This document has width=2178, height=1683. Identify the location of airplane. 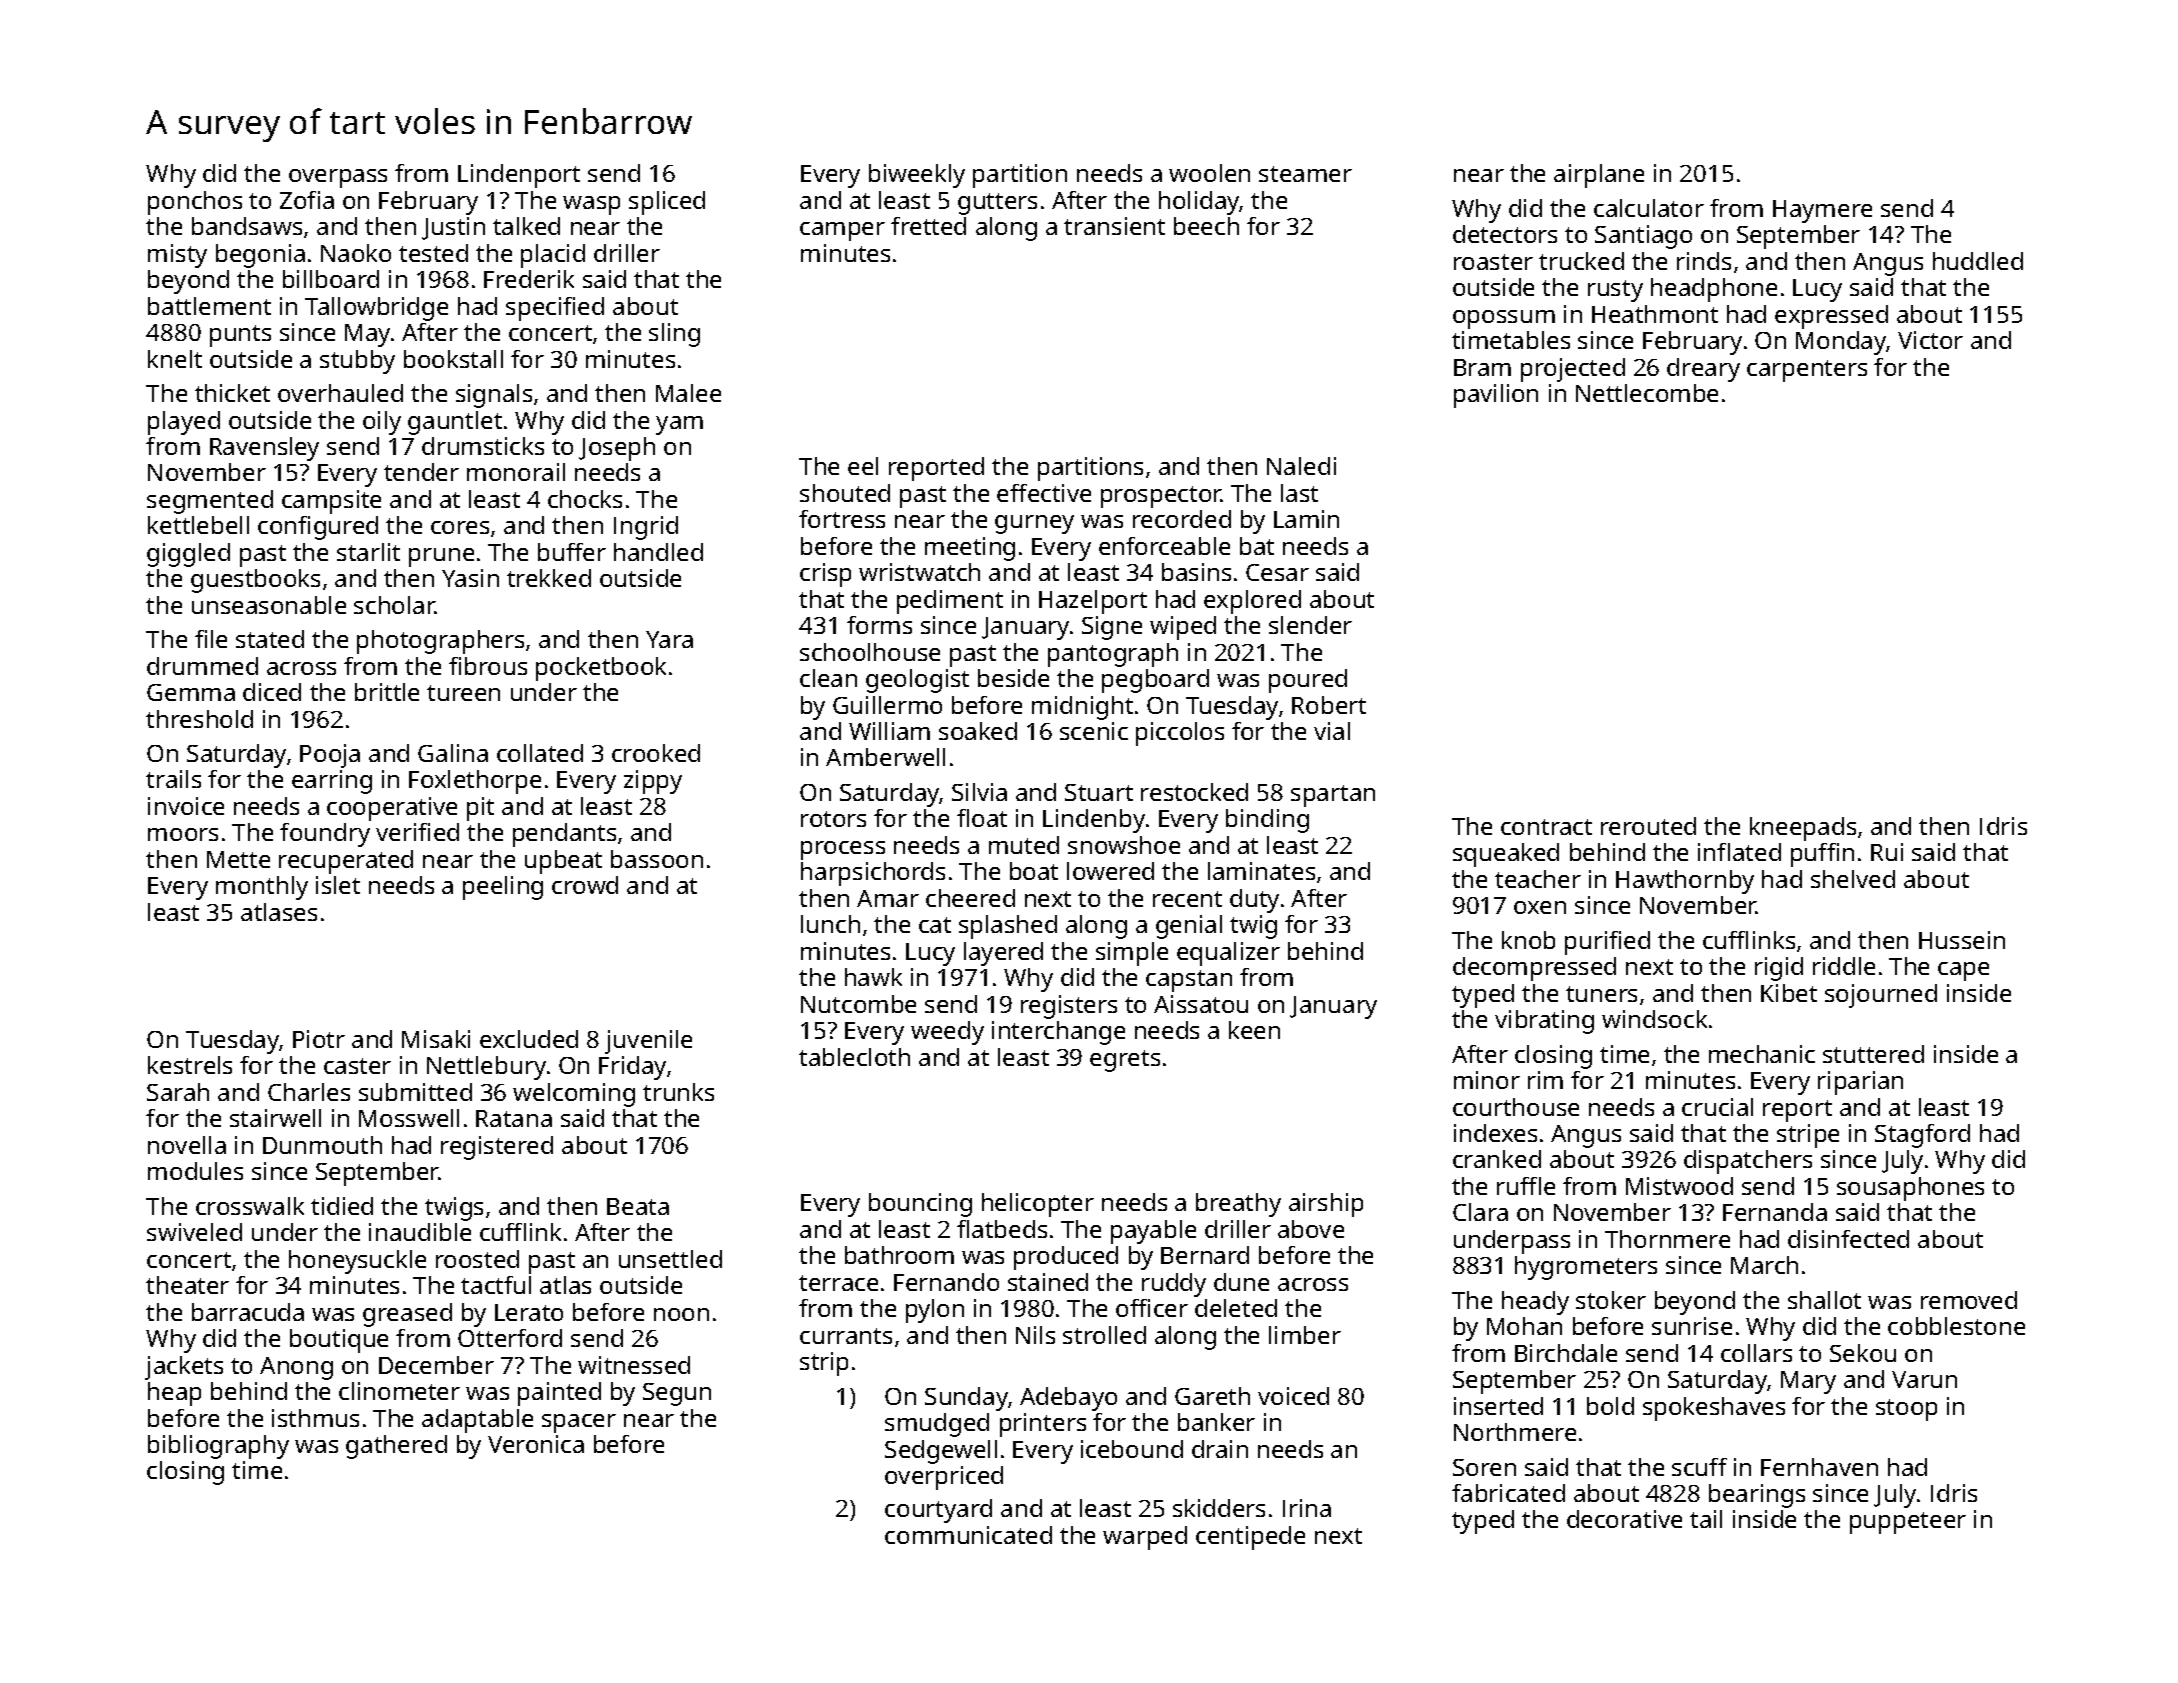
(1599, 176).
